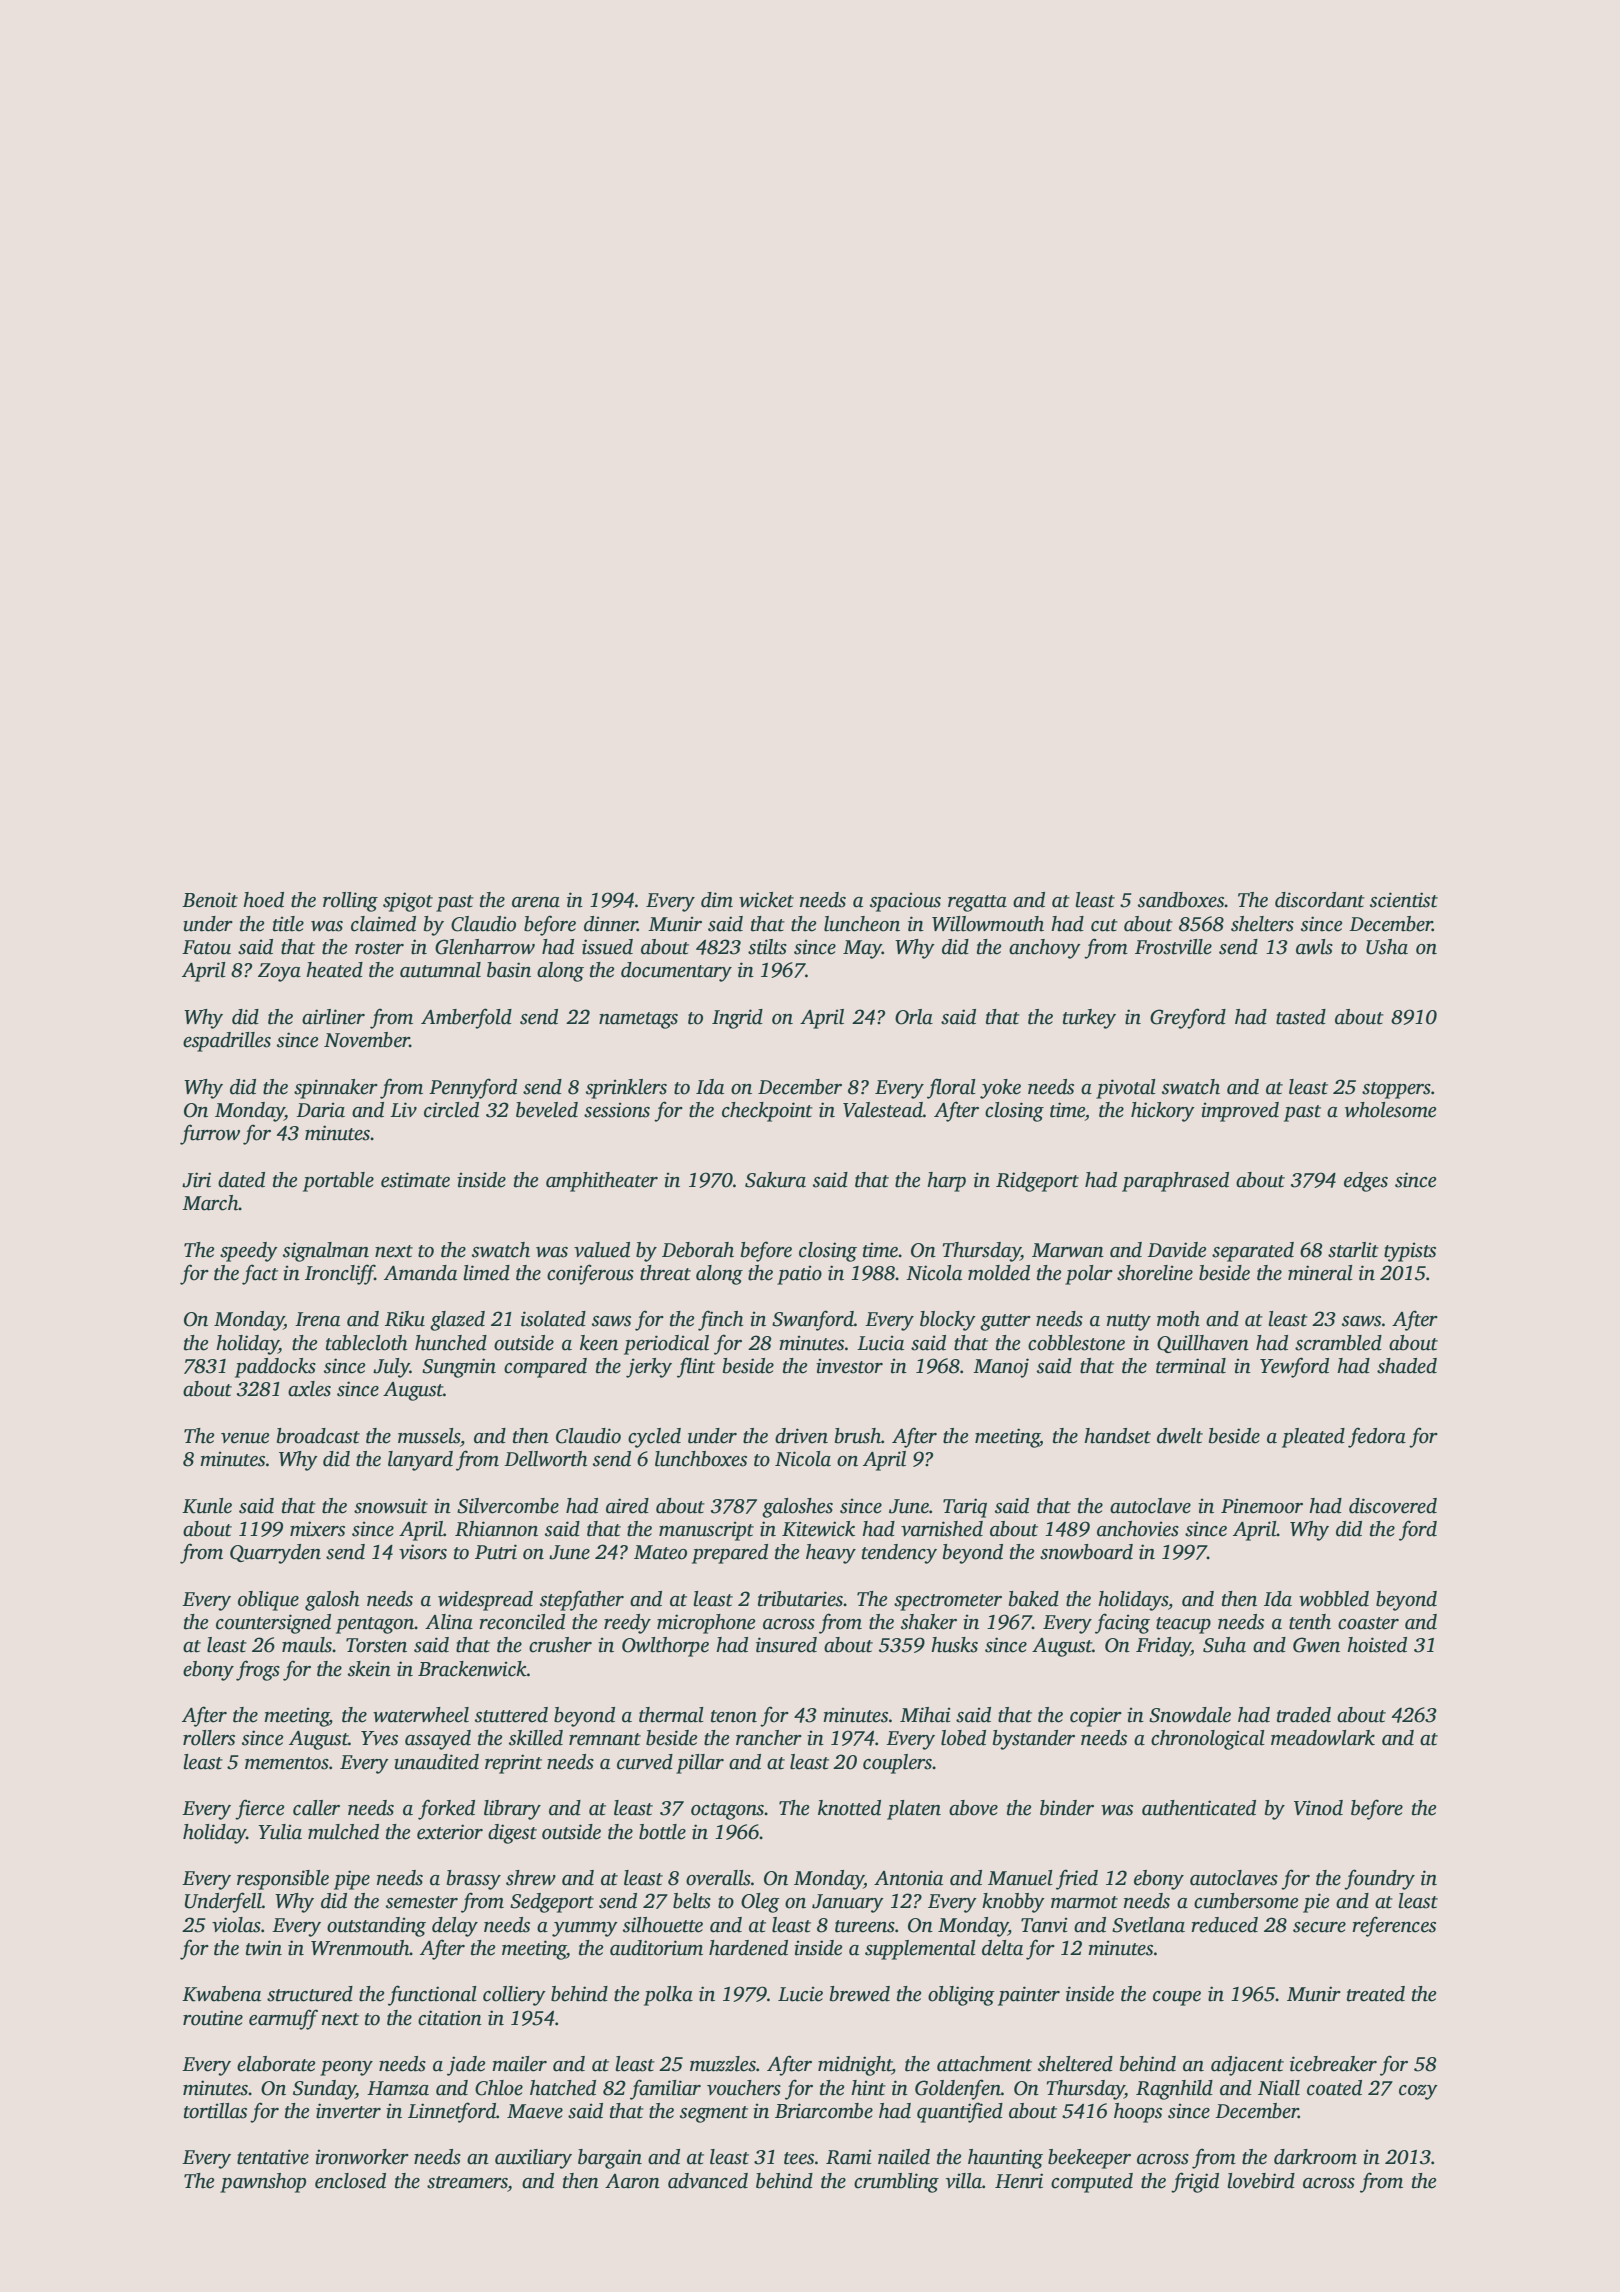 This image has width=1620, height=2292. I want to click on twin, so click(264, 1948).
